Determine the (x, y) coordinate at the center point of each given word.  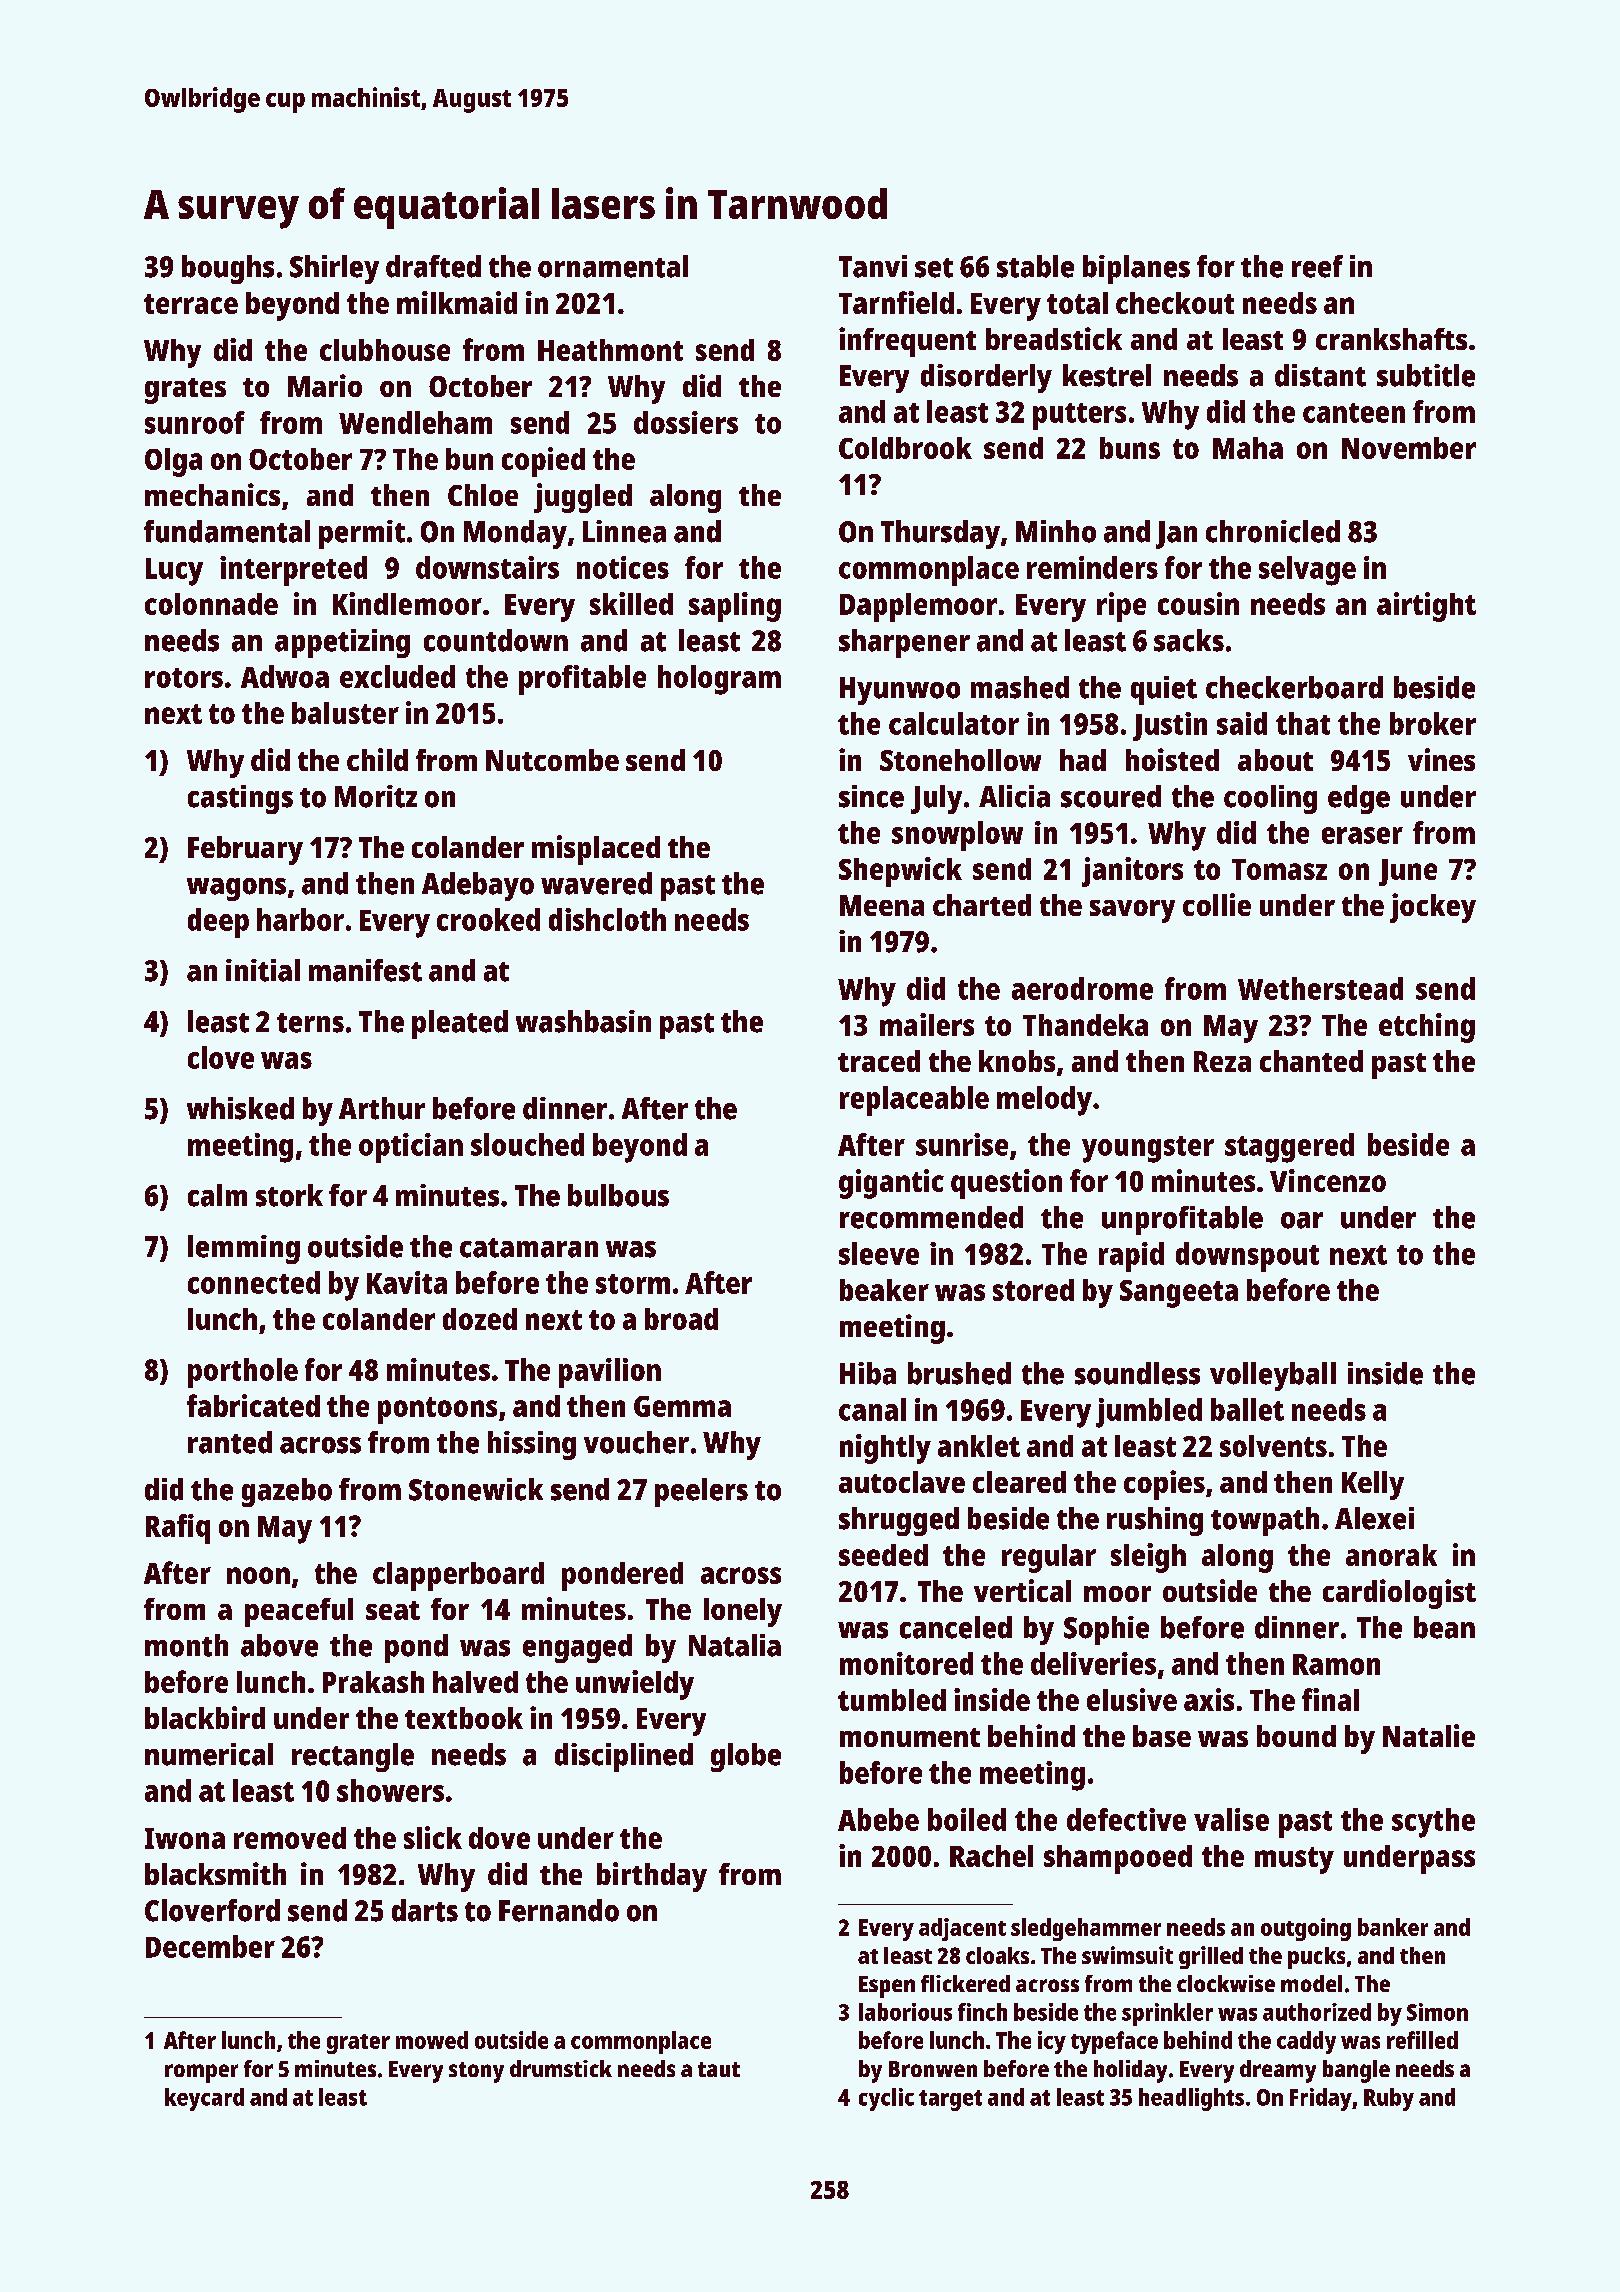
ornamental (613, 266)
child (377, 759)
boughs (228, 269)
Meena (882, 905)
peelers (701, 1492)
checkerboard (1294, 687)
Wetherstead (1320, 988)
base (1162, 1736)
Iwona (185, 1838)
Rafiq (178, 1529)
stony (476, 2072)
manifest (365, 970)
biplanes (1136, 269)
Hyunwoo (900, 691)
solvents (1273, 1446)
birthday (652, 1877)
